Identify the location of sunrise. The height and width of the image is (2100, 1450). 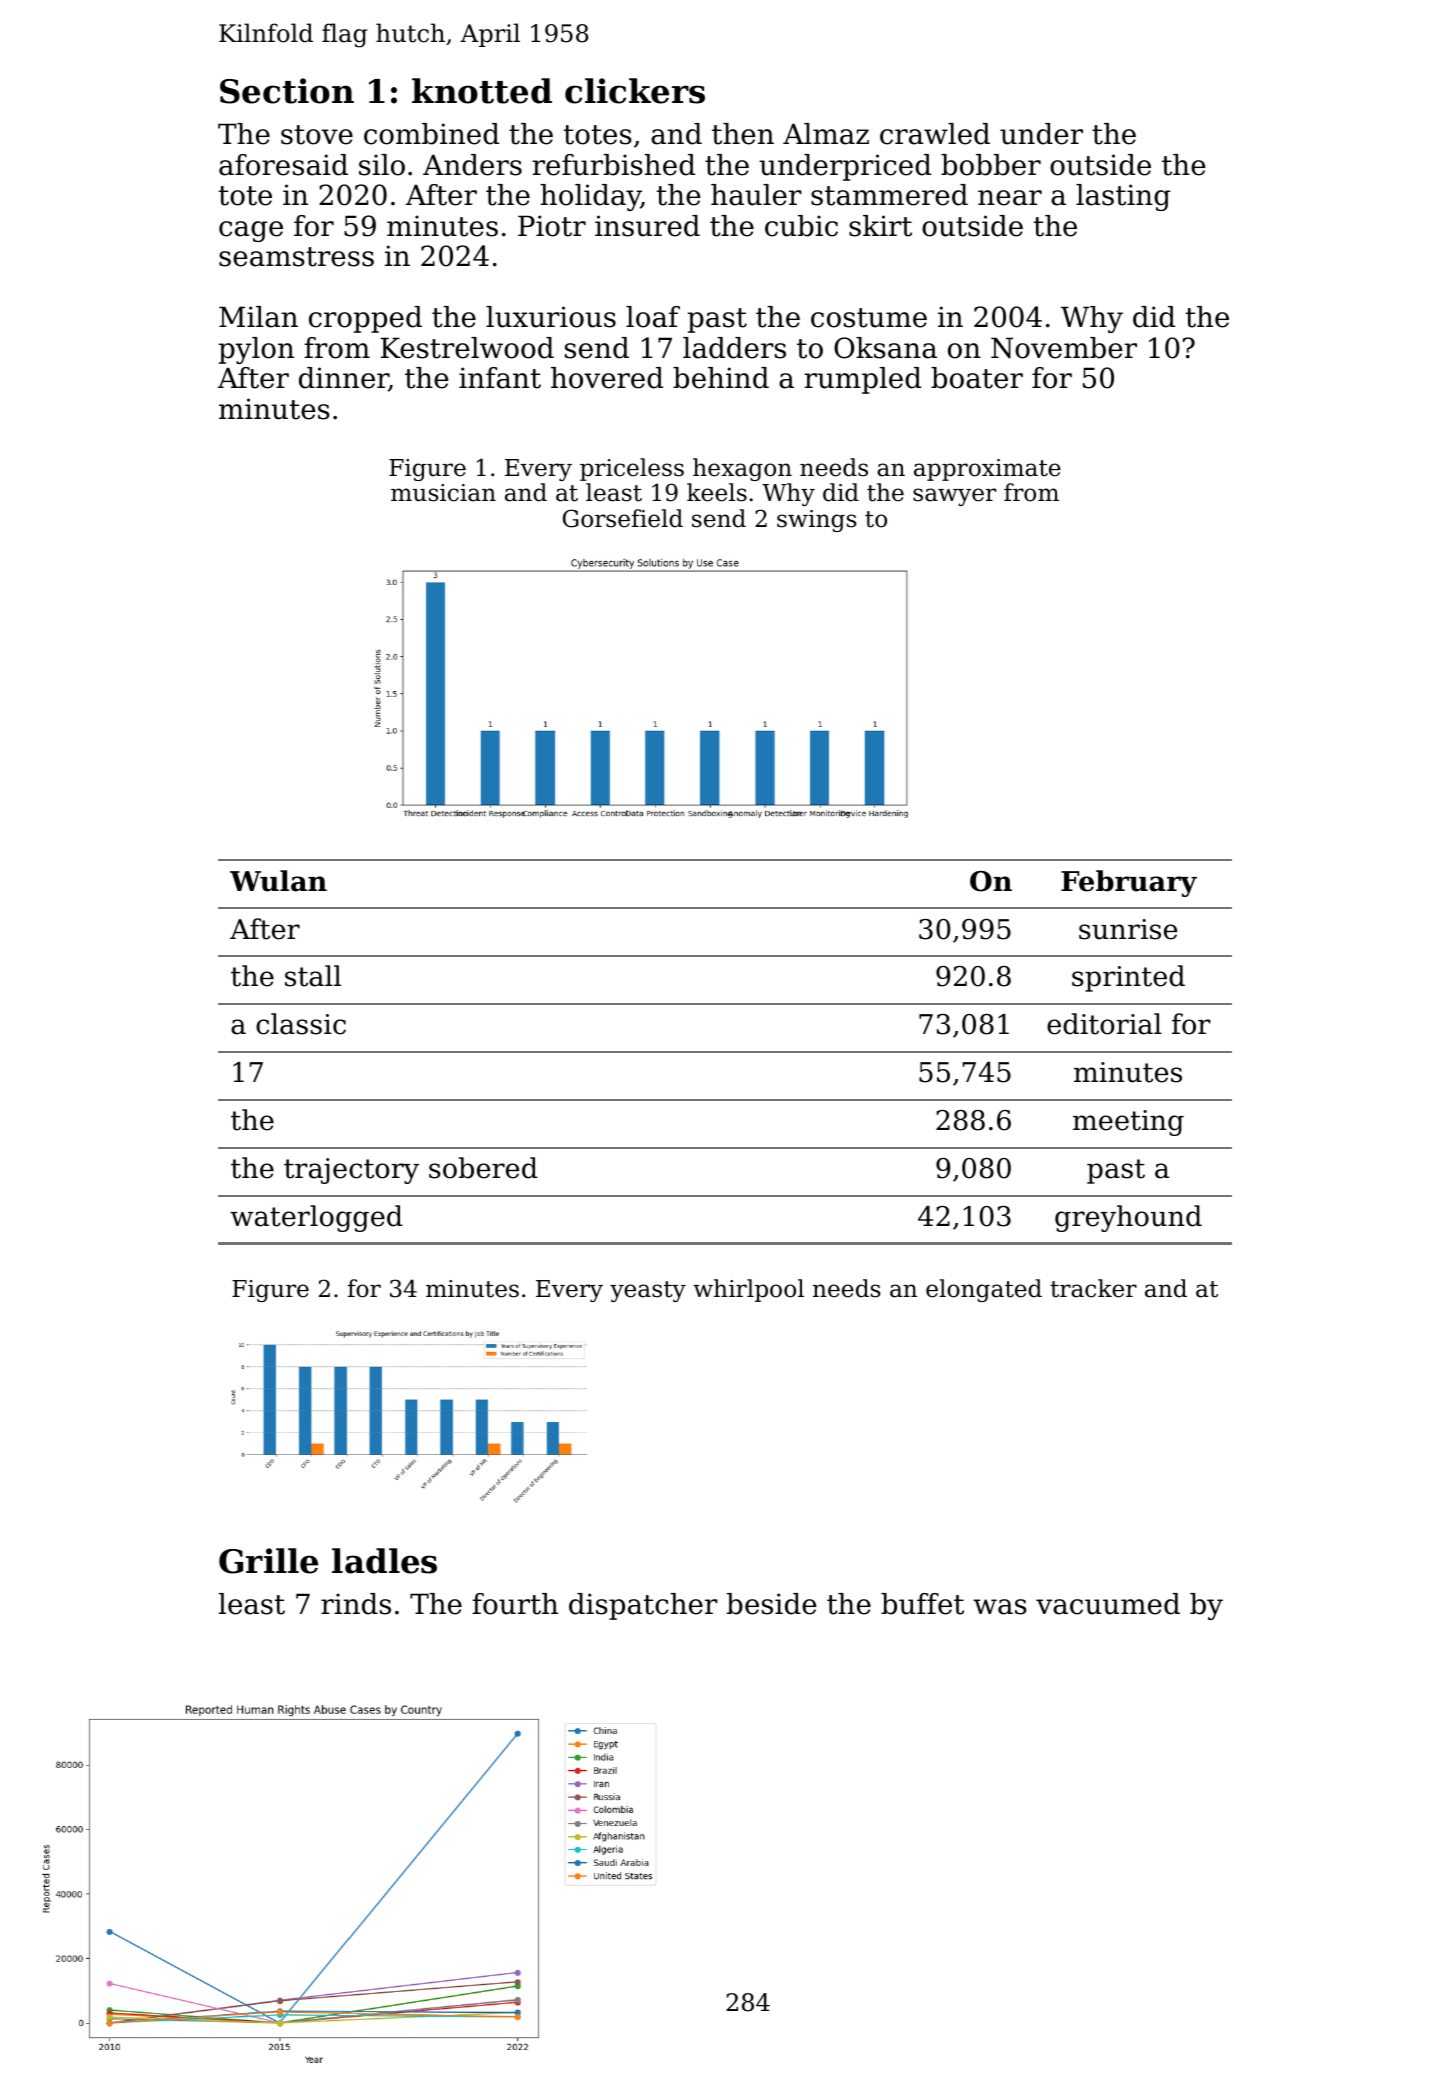
(1128, 929).
